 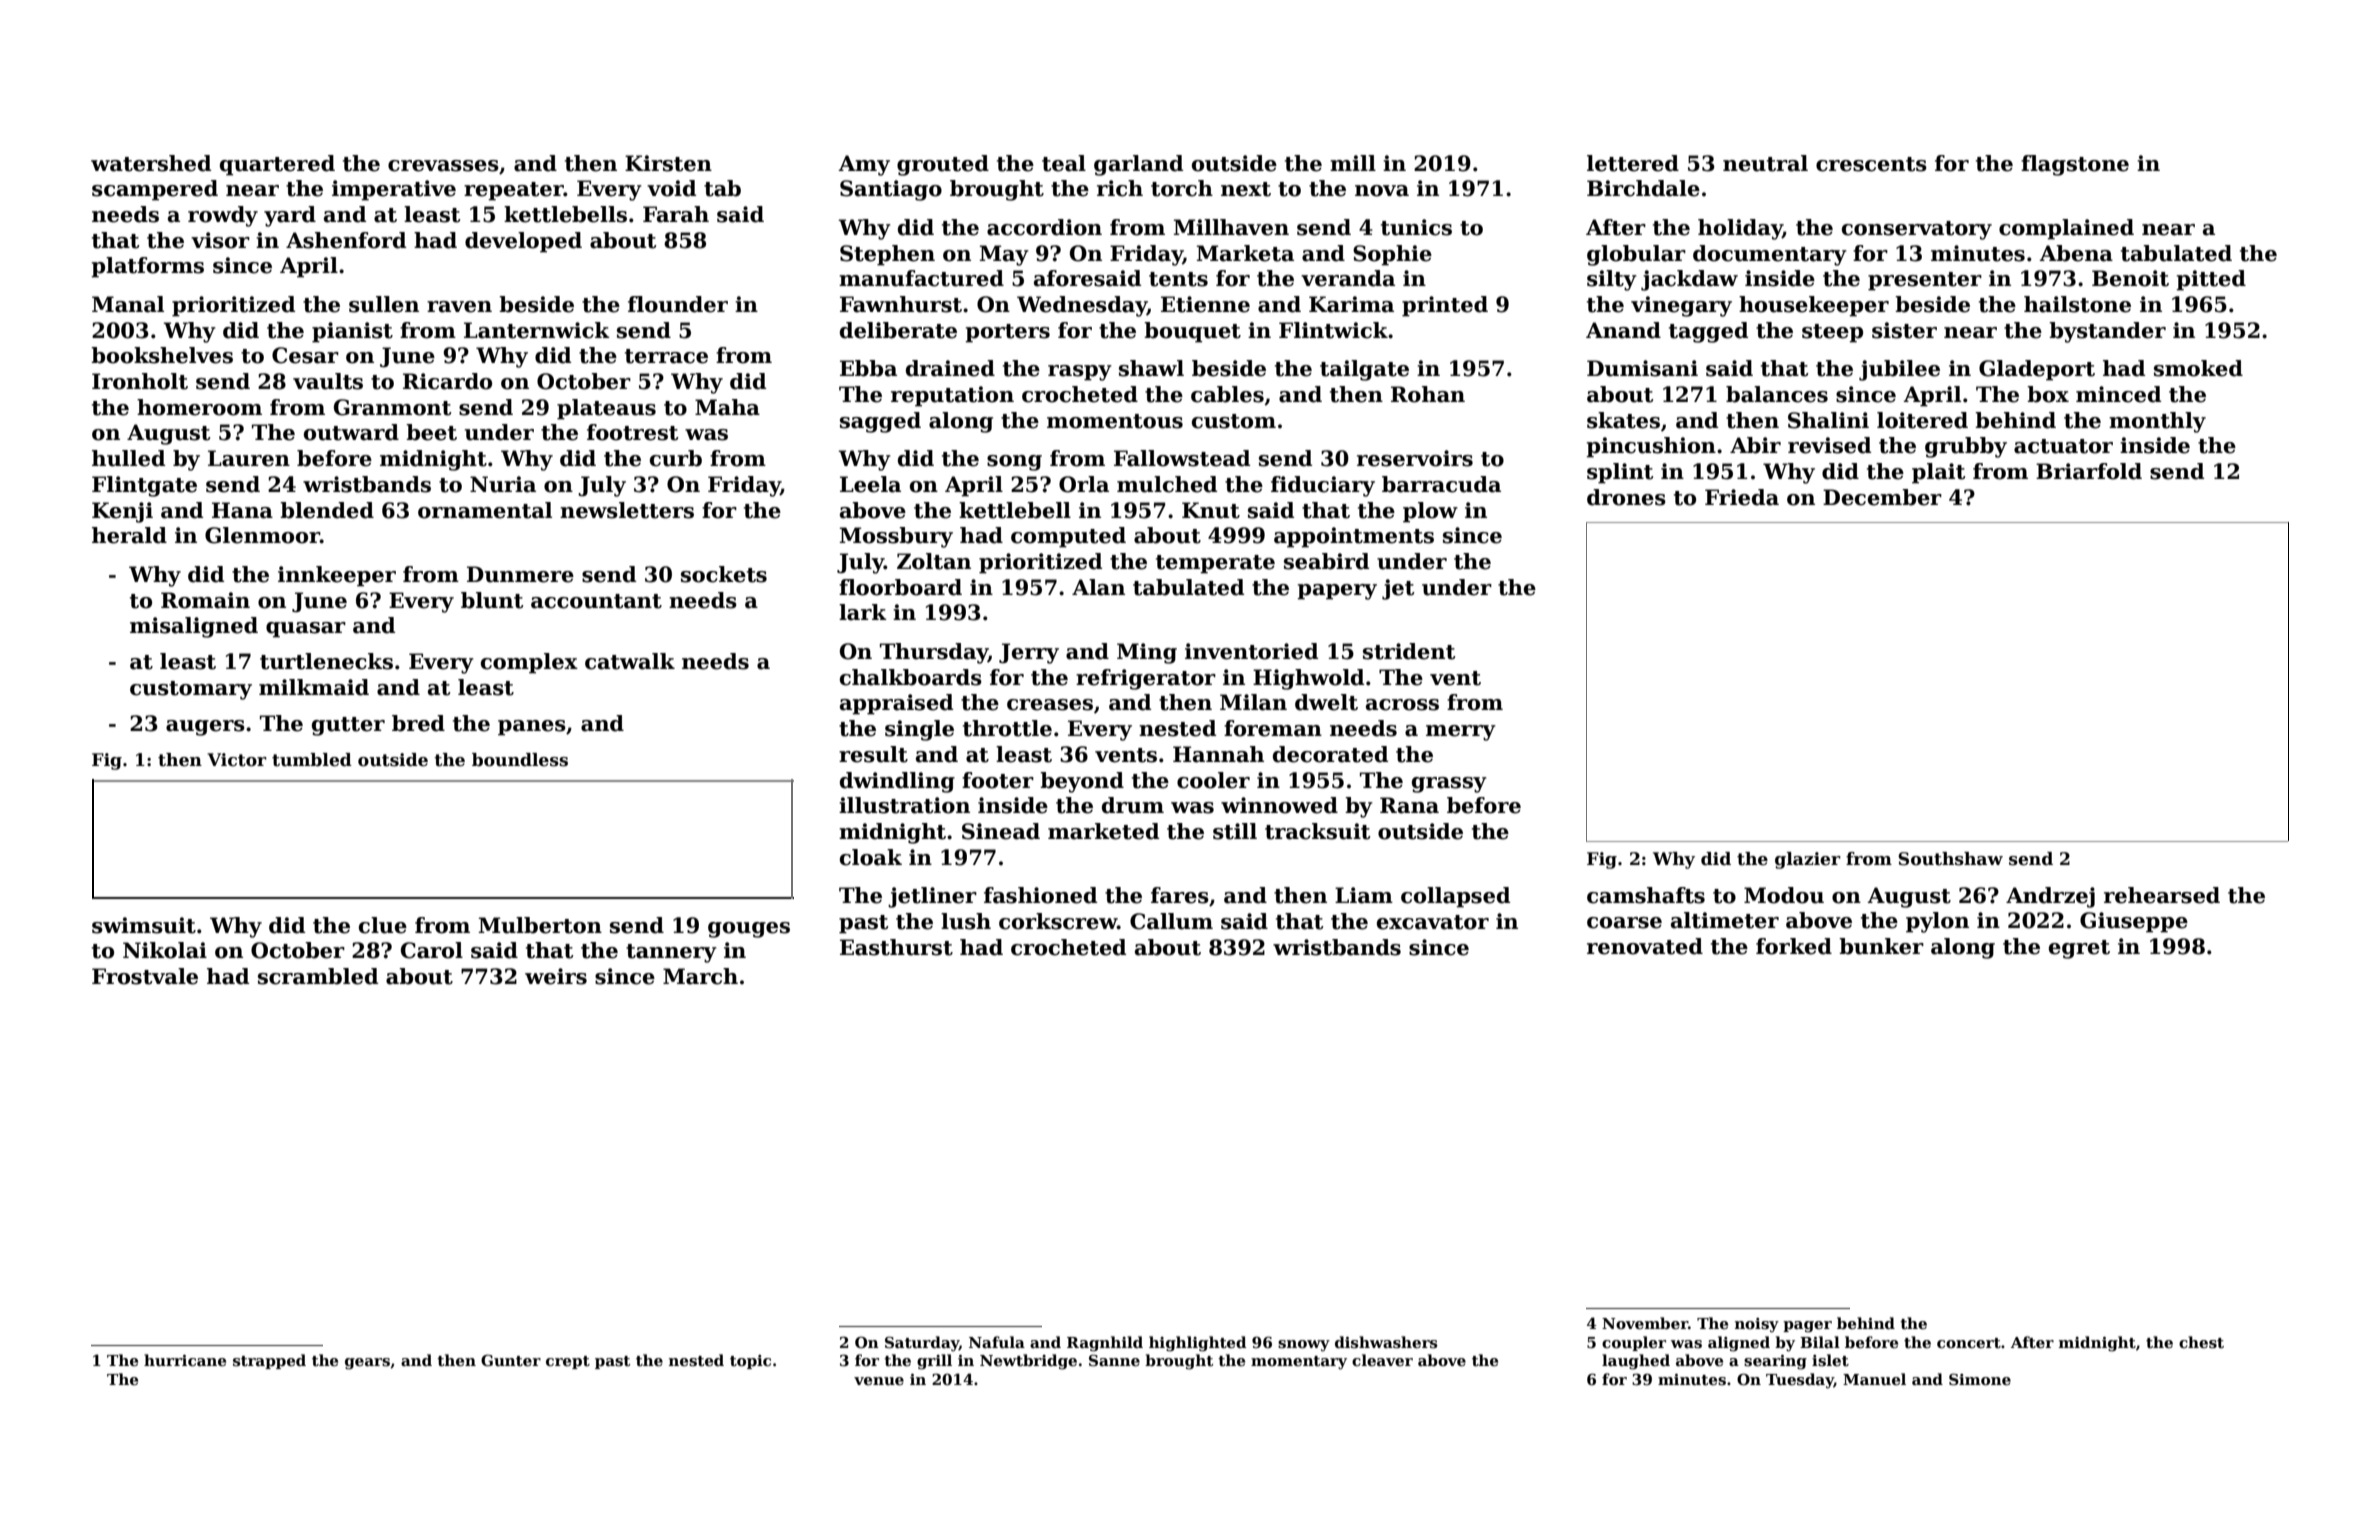 What do you see at coordinates (185, 1360) in the page?
I see `hurricane` at bounding box center [185, 1360].
